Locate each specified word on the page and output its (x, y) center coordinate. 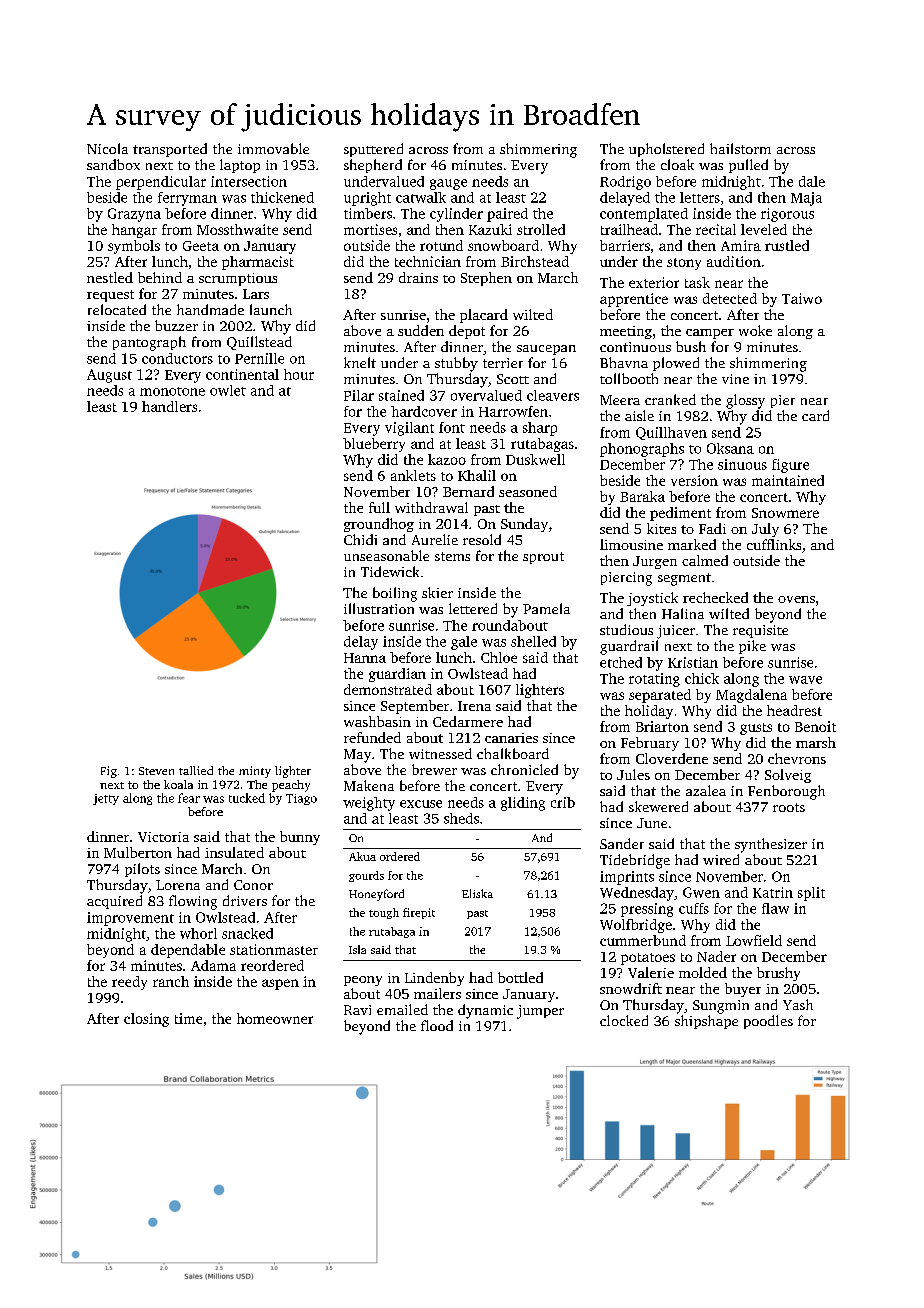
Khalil (477, 475)
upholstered (666, 150)
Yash (798, 1004)
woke (755, 330)
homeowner (275, 1018)
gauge (448, 184)
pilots (142, 870)
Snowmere (785, 513)
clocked (624, 1020)
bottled (520, 977)
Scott (513, 379)
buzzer (176, 325)
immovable (273, 148)
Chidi (360, 539)
